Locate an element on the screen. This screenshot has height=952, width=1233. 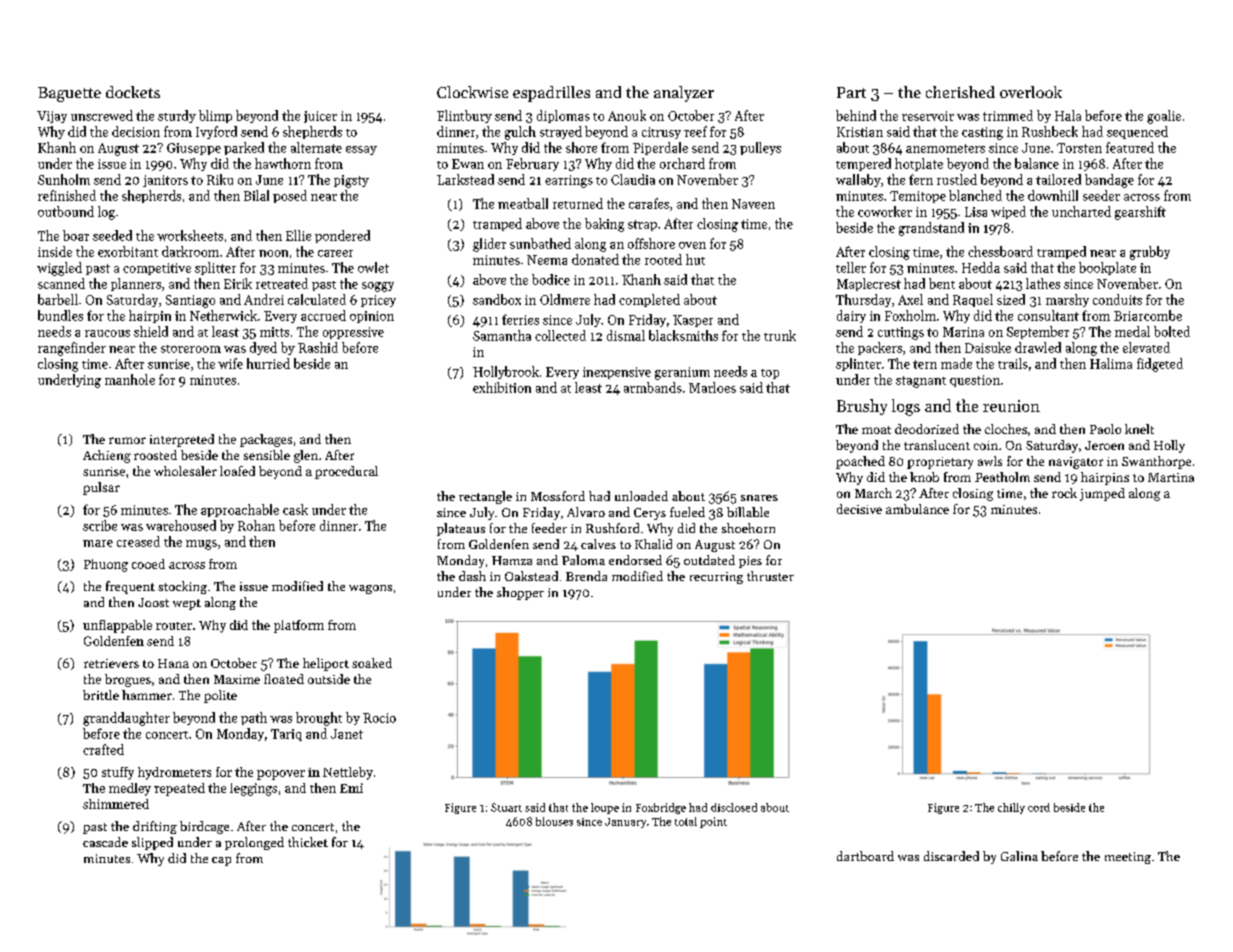
rectangle is located at coordinates (485, 497).
